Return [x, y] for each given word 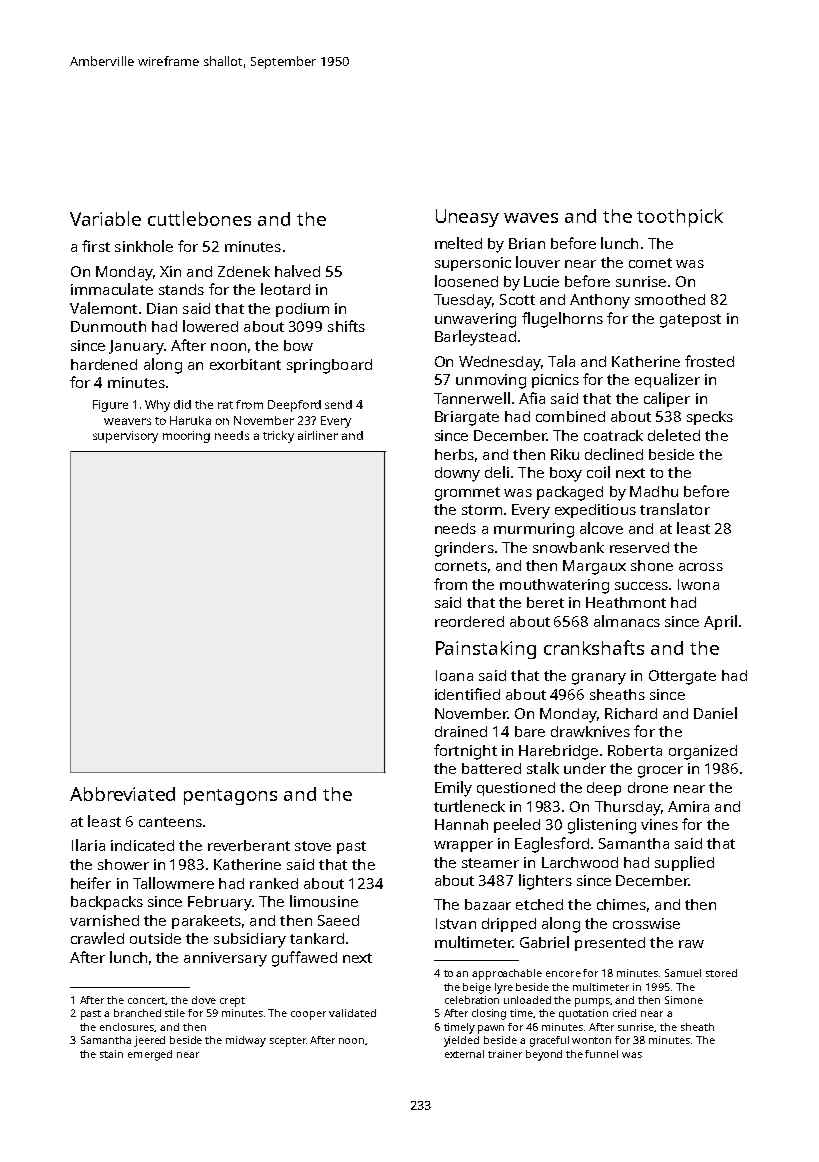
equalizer [667, 380]
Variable [105, 218]
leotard [285, 289]
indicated [142, 845]
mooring [186, 437]
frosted [709, 361]
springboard [329, 366]
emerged [150, 1055]
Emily [453, 789]
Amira [688, 806]
